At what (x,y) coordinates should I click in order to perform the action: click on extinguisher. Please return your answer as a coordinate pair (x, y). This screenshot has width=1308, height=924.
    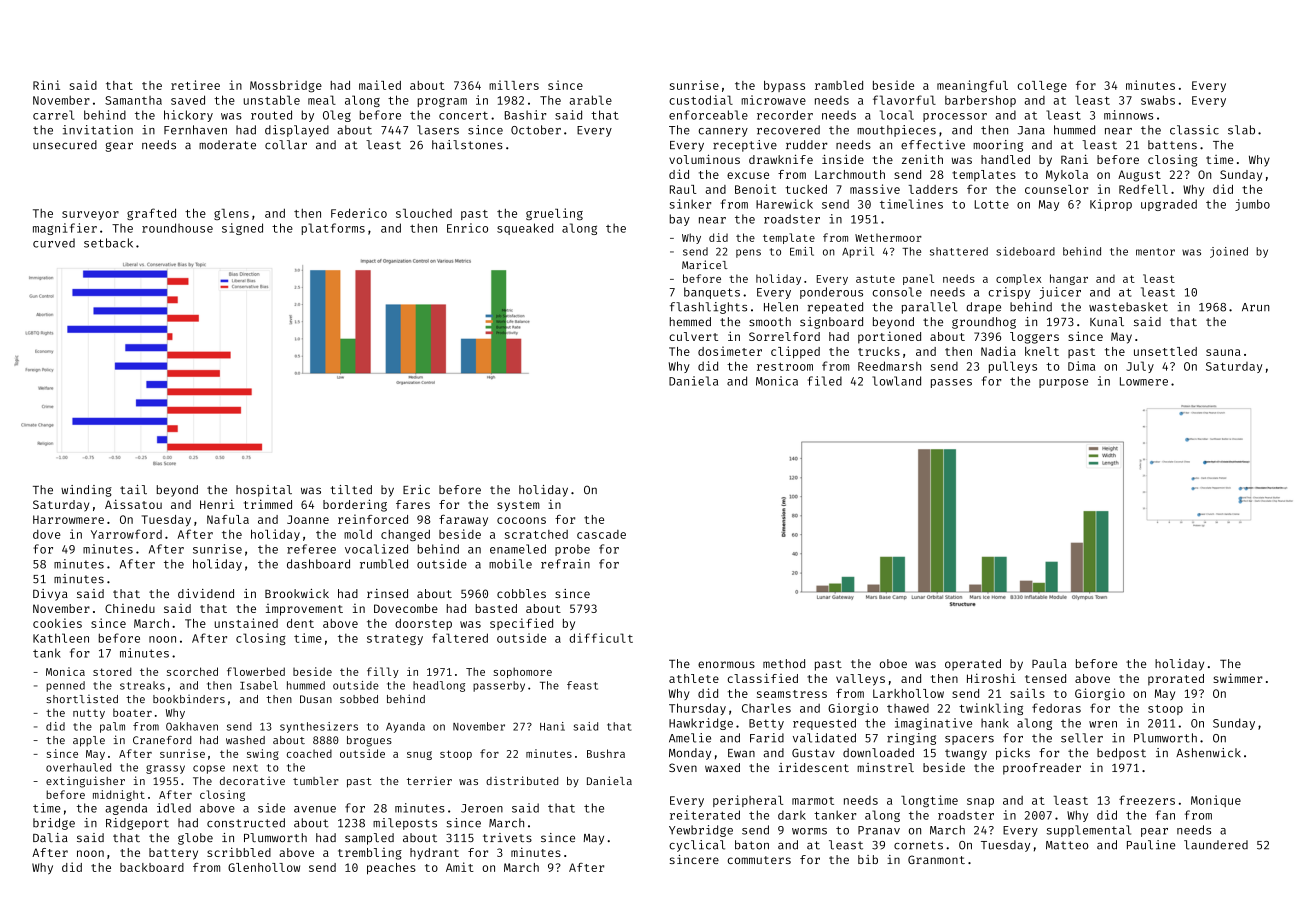
    Looking at the image, I should click on (85, 782).
